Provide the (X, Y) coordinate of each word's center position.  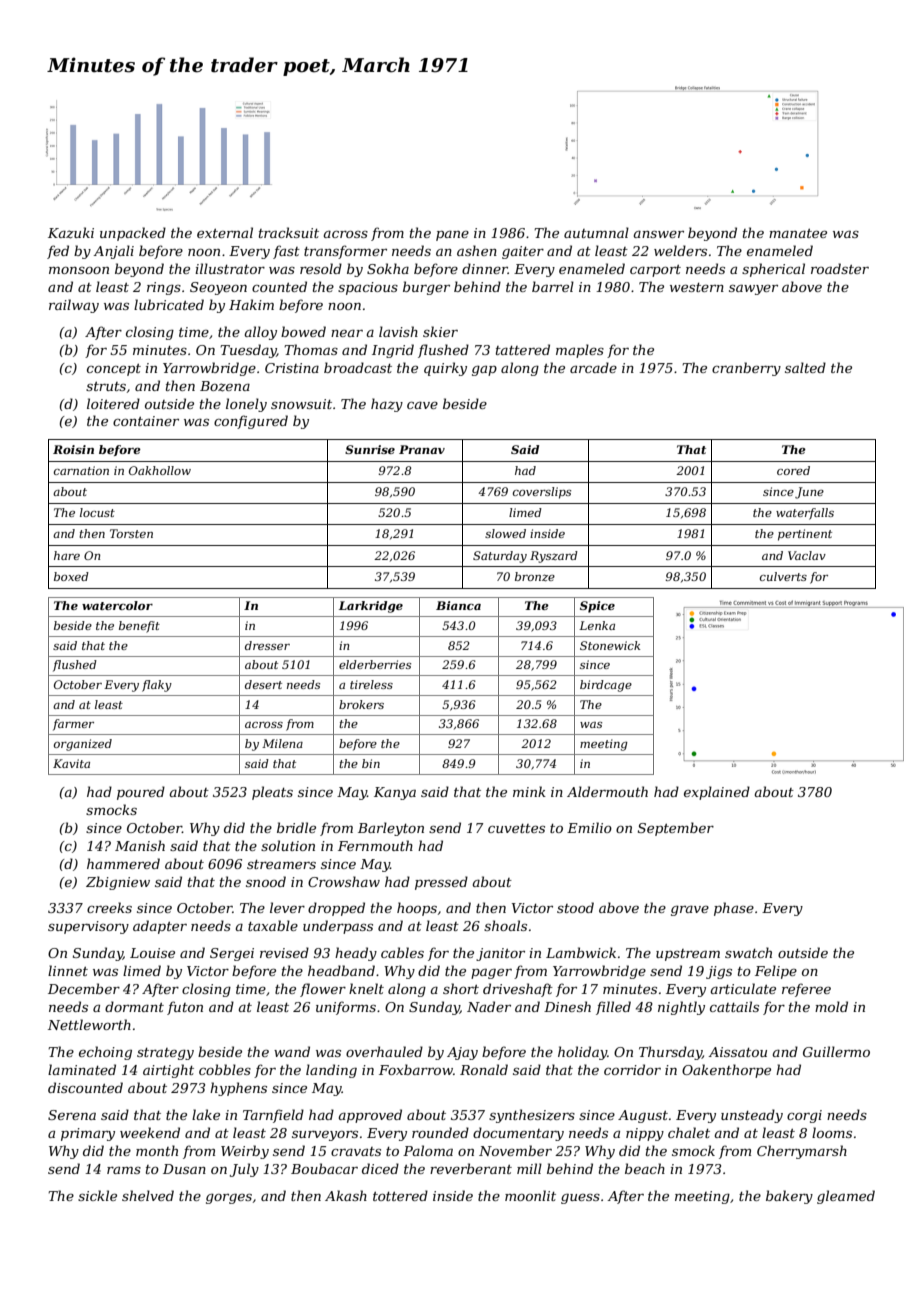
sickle (97, 1195)
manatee (798, 233)
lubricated (169, 304)
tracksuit (289, 232)
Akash (346, 1195)
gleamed (846, 1197)
